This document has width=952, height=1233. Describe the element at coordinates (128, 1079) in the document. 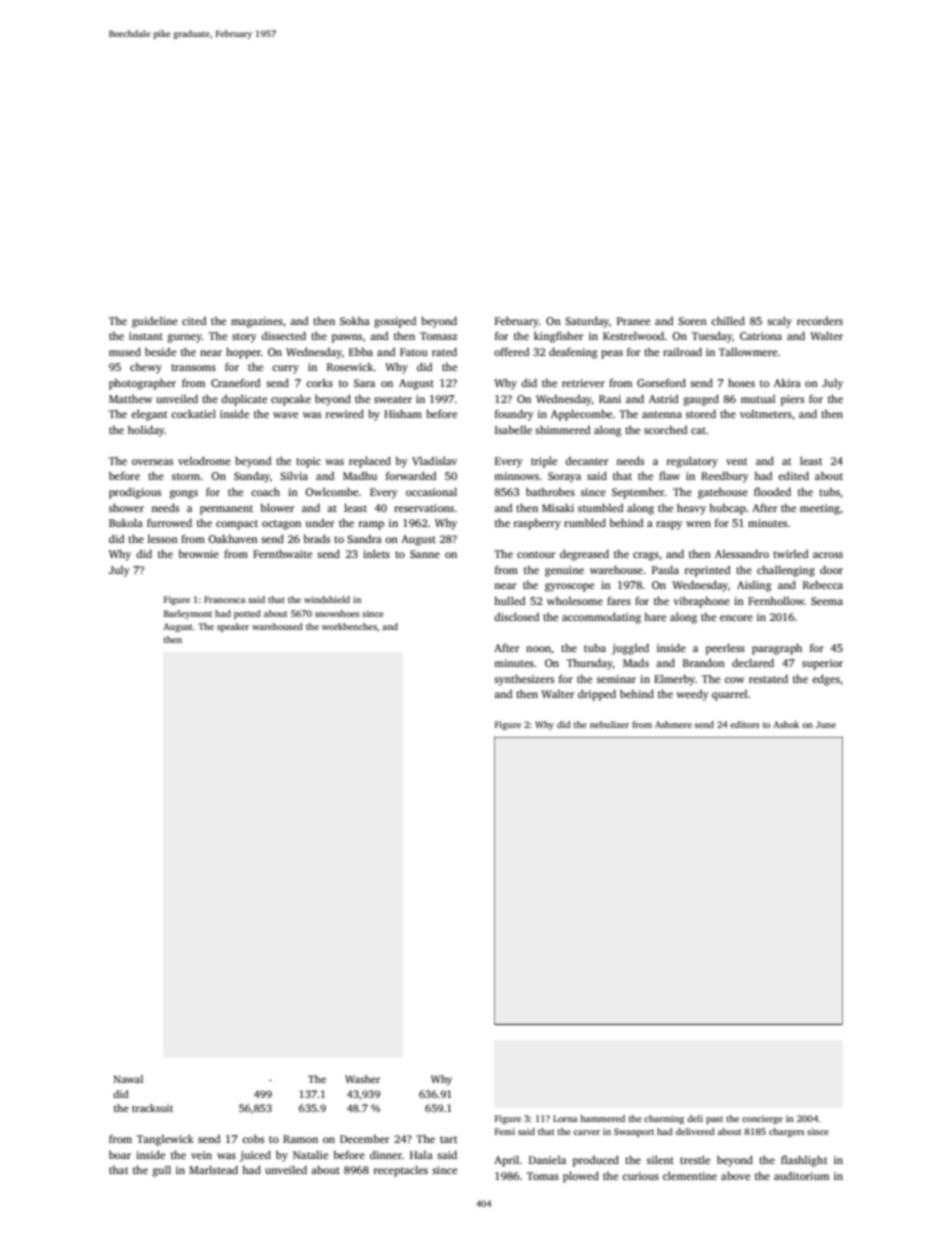

I see `Nawal` at that location.
